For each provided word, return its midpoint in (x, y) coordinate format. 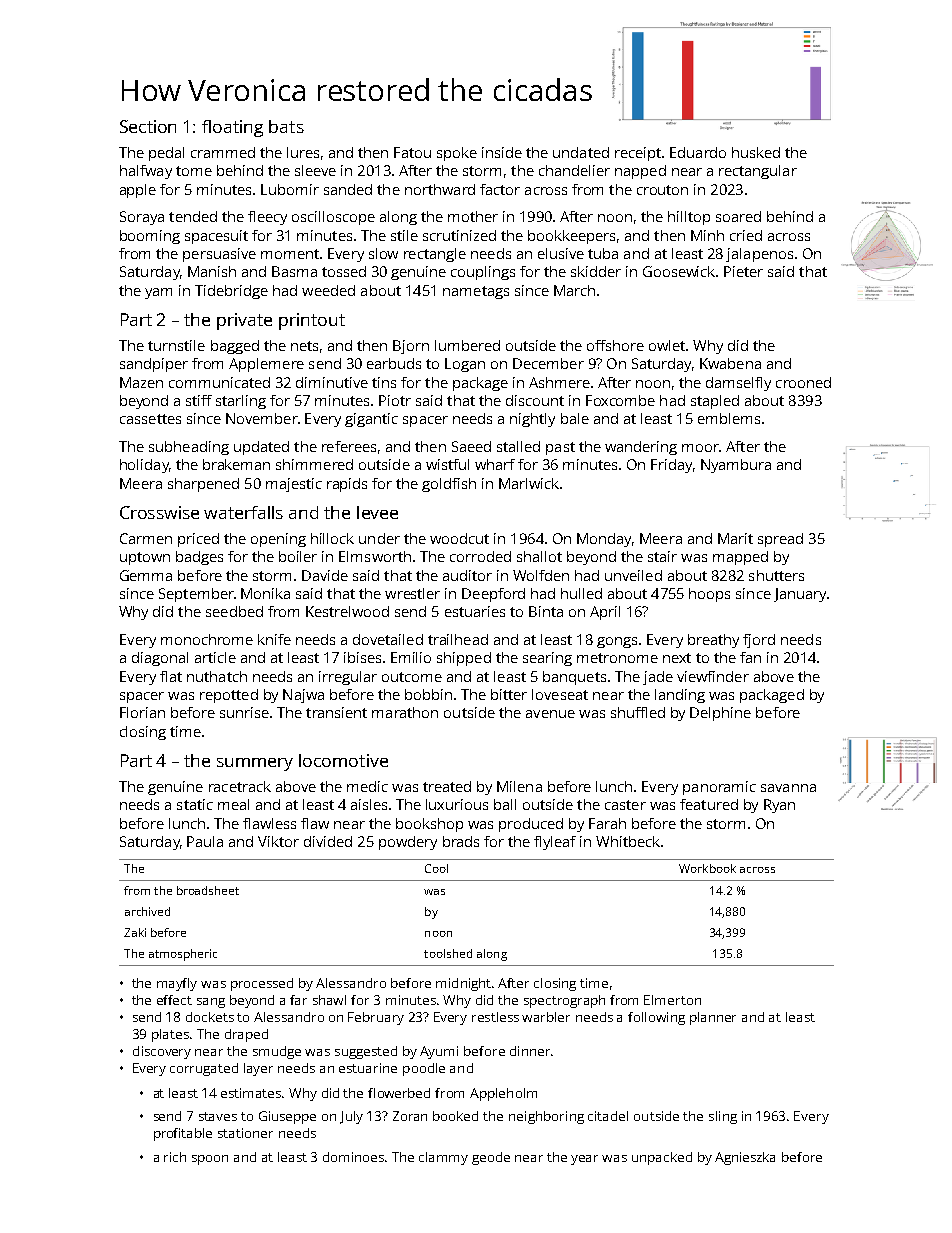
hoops (709, 595)
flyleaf (555, 843)
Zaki (135, 932)
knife (274, 639)
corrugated (204, 1069)
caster (625, 805)
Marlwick (529, 483)
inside (502, 152)
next (677, 658)
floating (232, 128)
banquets (574, 678)
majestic (294, 485)
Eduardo (698, 152)
